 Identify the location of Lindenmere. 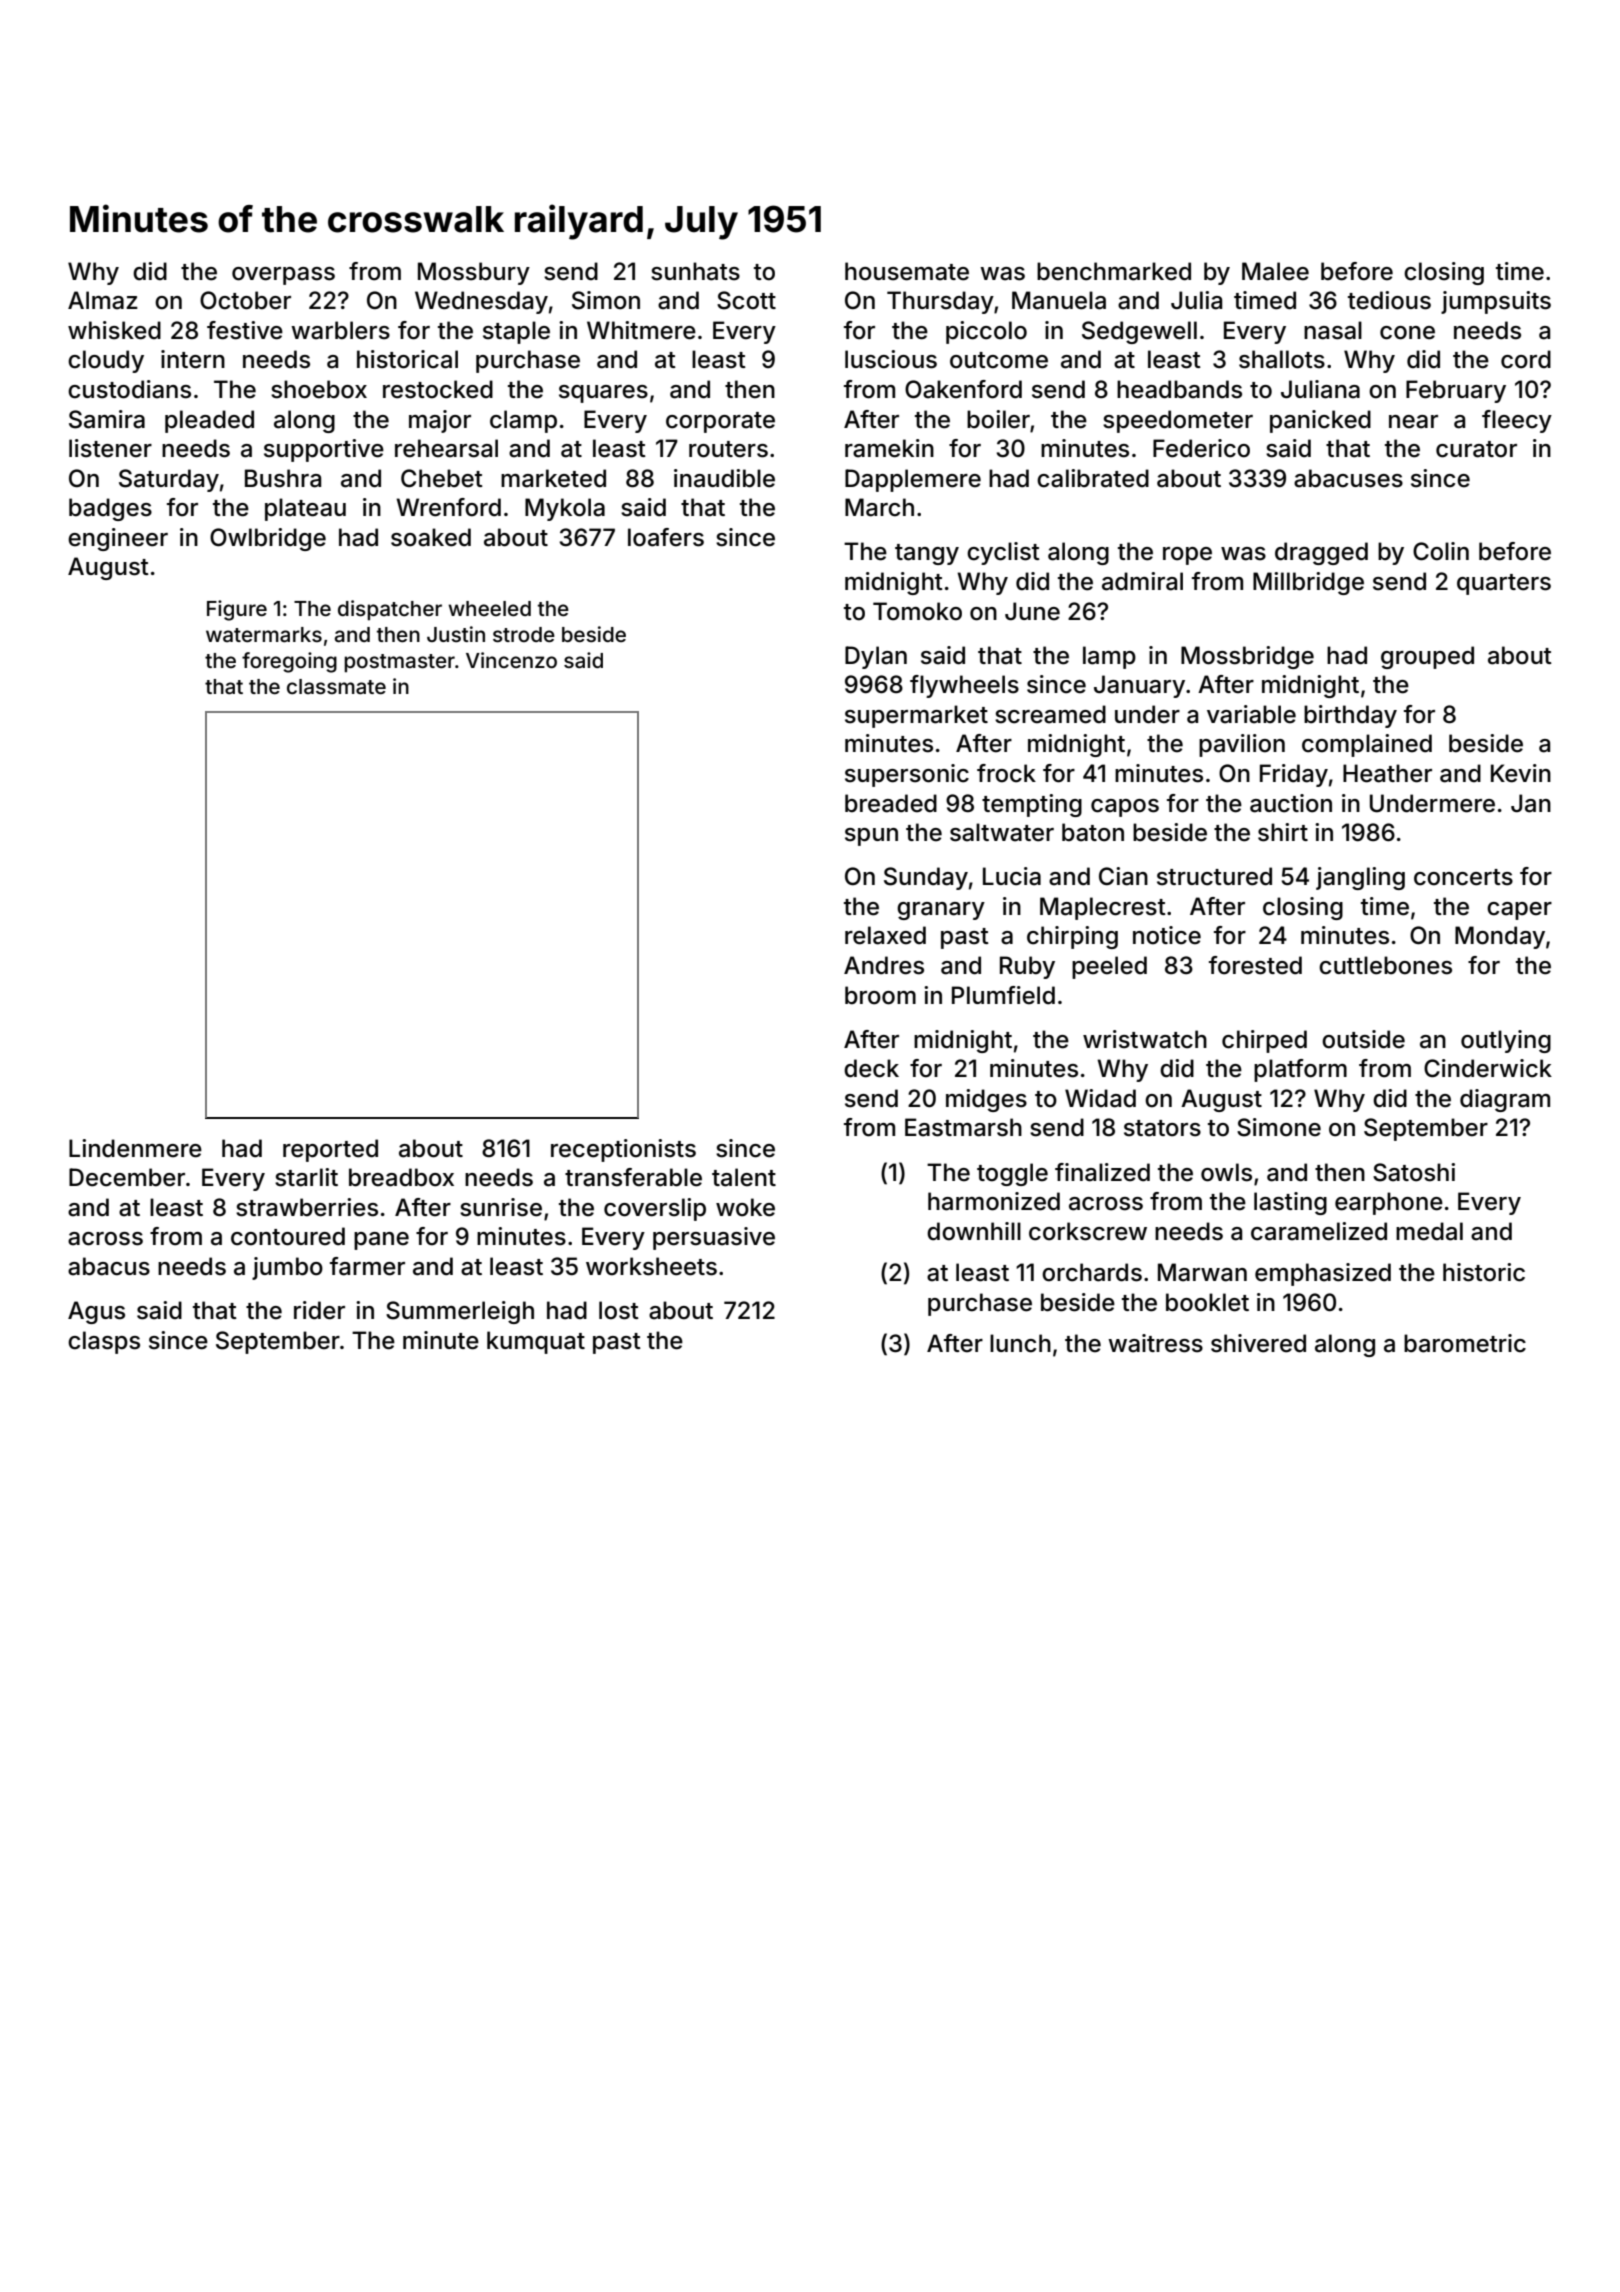
(135, 1148).
